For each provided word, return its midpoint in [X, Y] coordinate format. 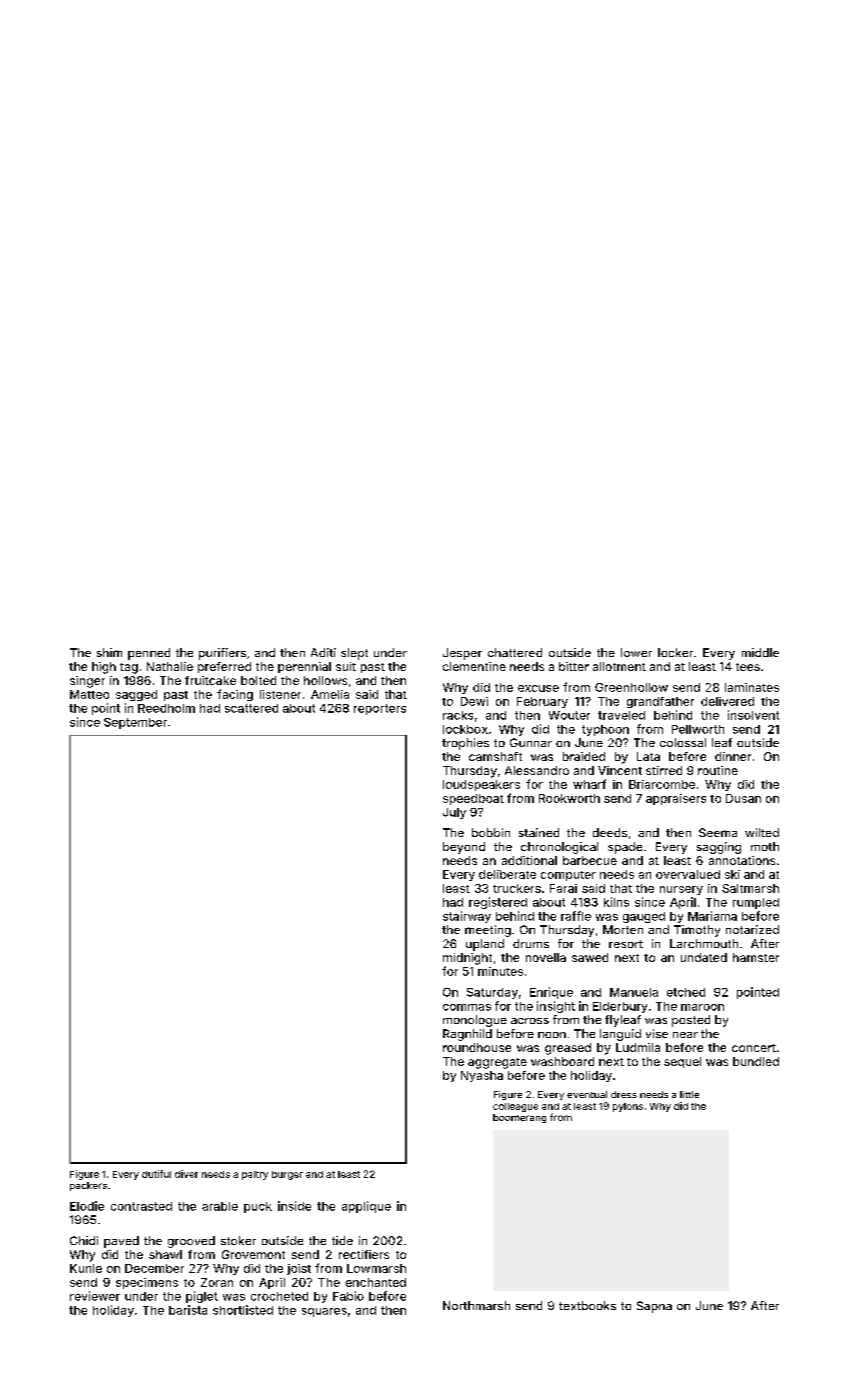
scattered [251, 708]
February [542, 702]
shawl [165, 1254]
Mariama [712, 916]
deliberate [507, 874]
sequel [682, 1062]
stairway [467, 917]
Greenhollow [631, 687]
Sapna [654, 1307]
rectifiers [364, 1254]
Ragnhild [467, 1035]
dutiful [156, 1174]
